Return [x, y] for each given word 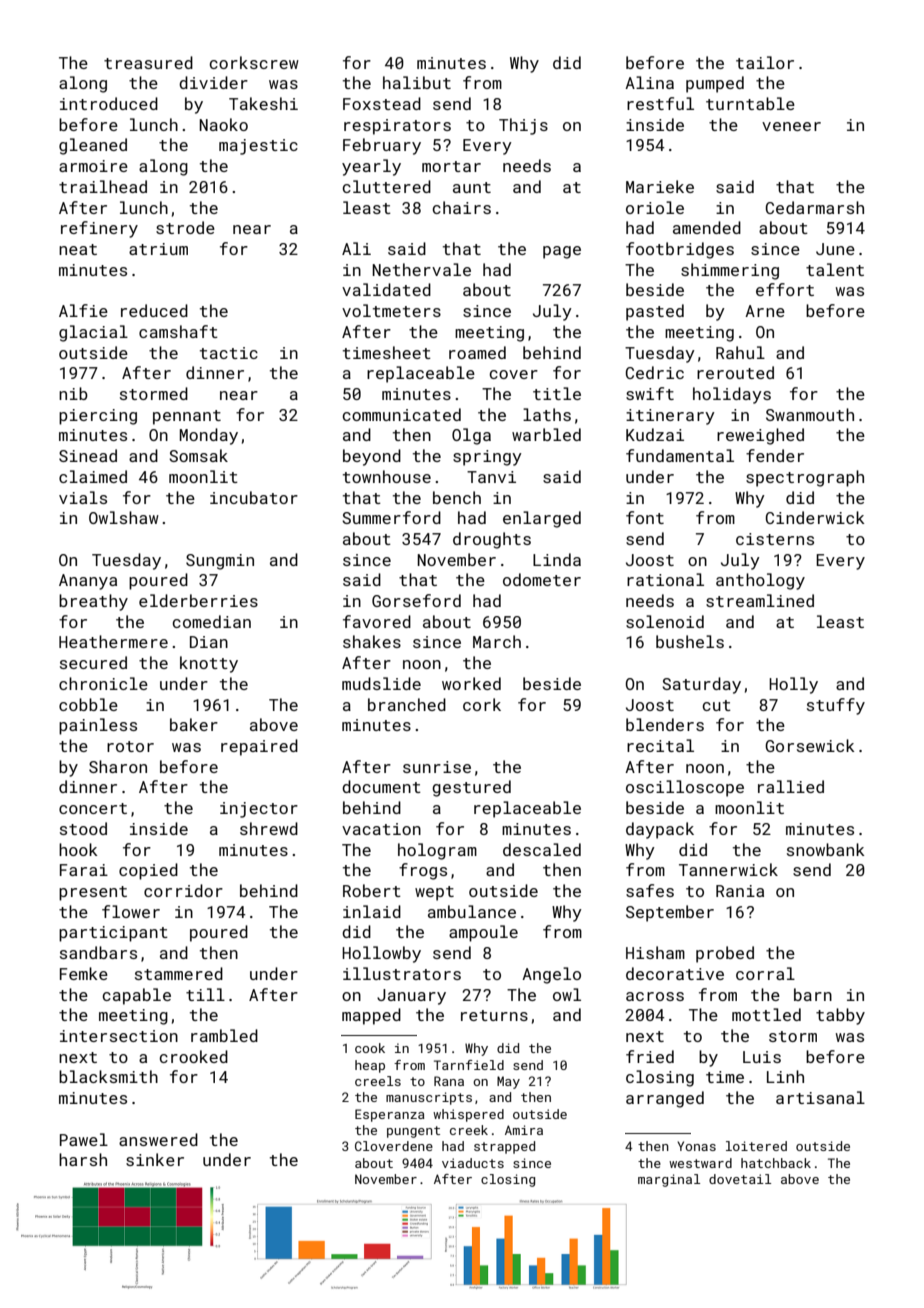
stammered [179, 973]
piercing [98, 417]
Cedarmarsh [815, 207]
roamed [477, 352]
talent [835, 269]
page [562, 252]
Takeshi [263, 103]
